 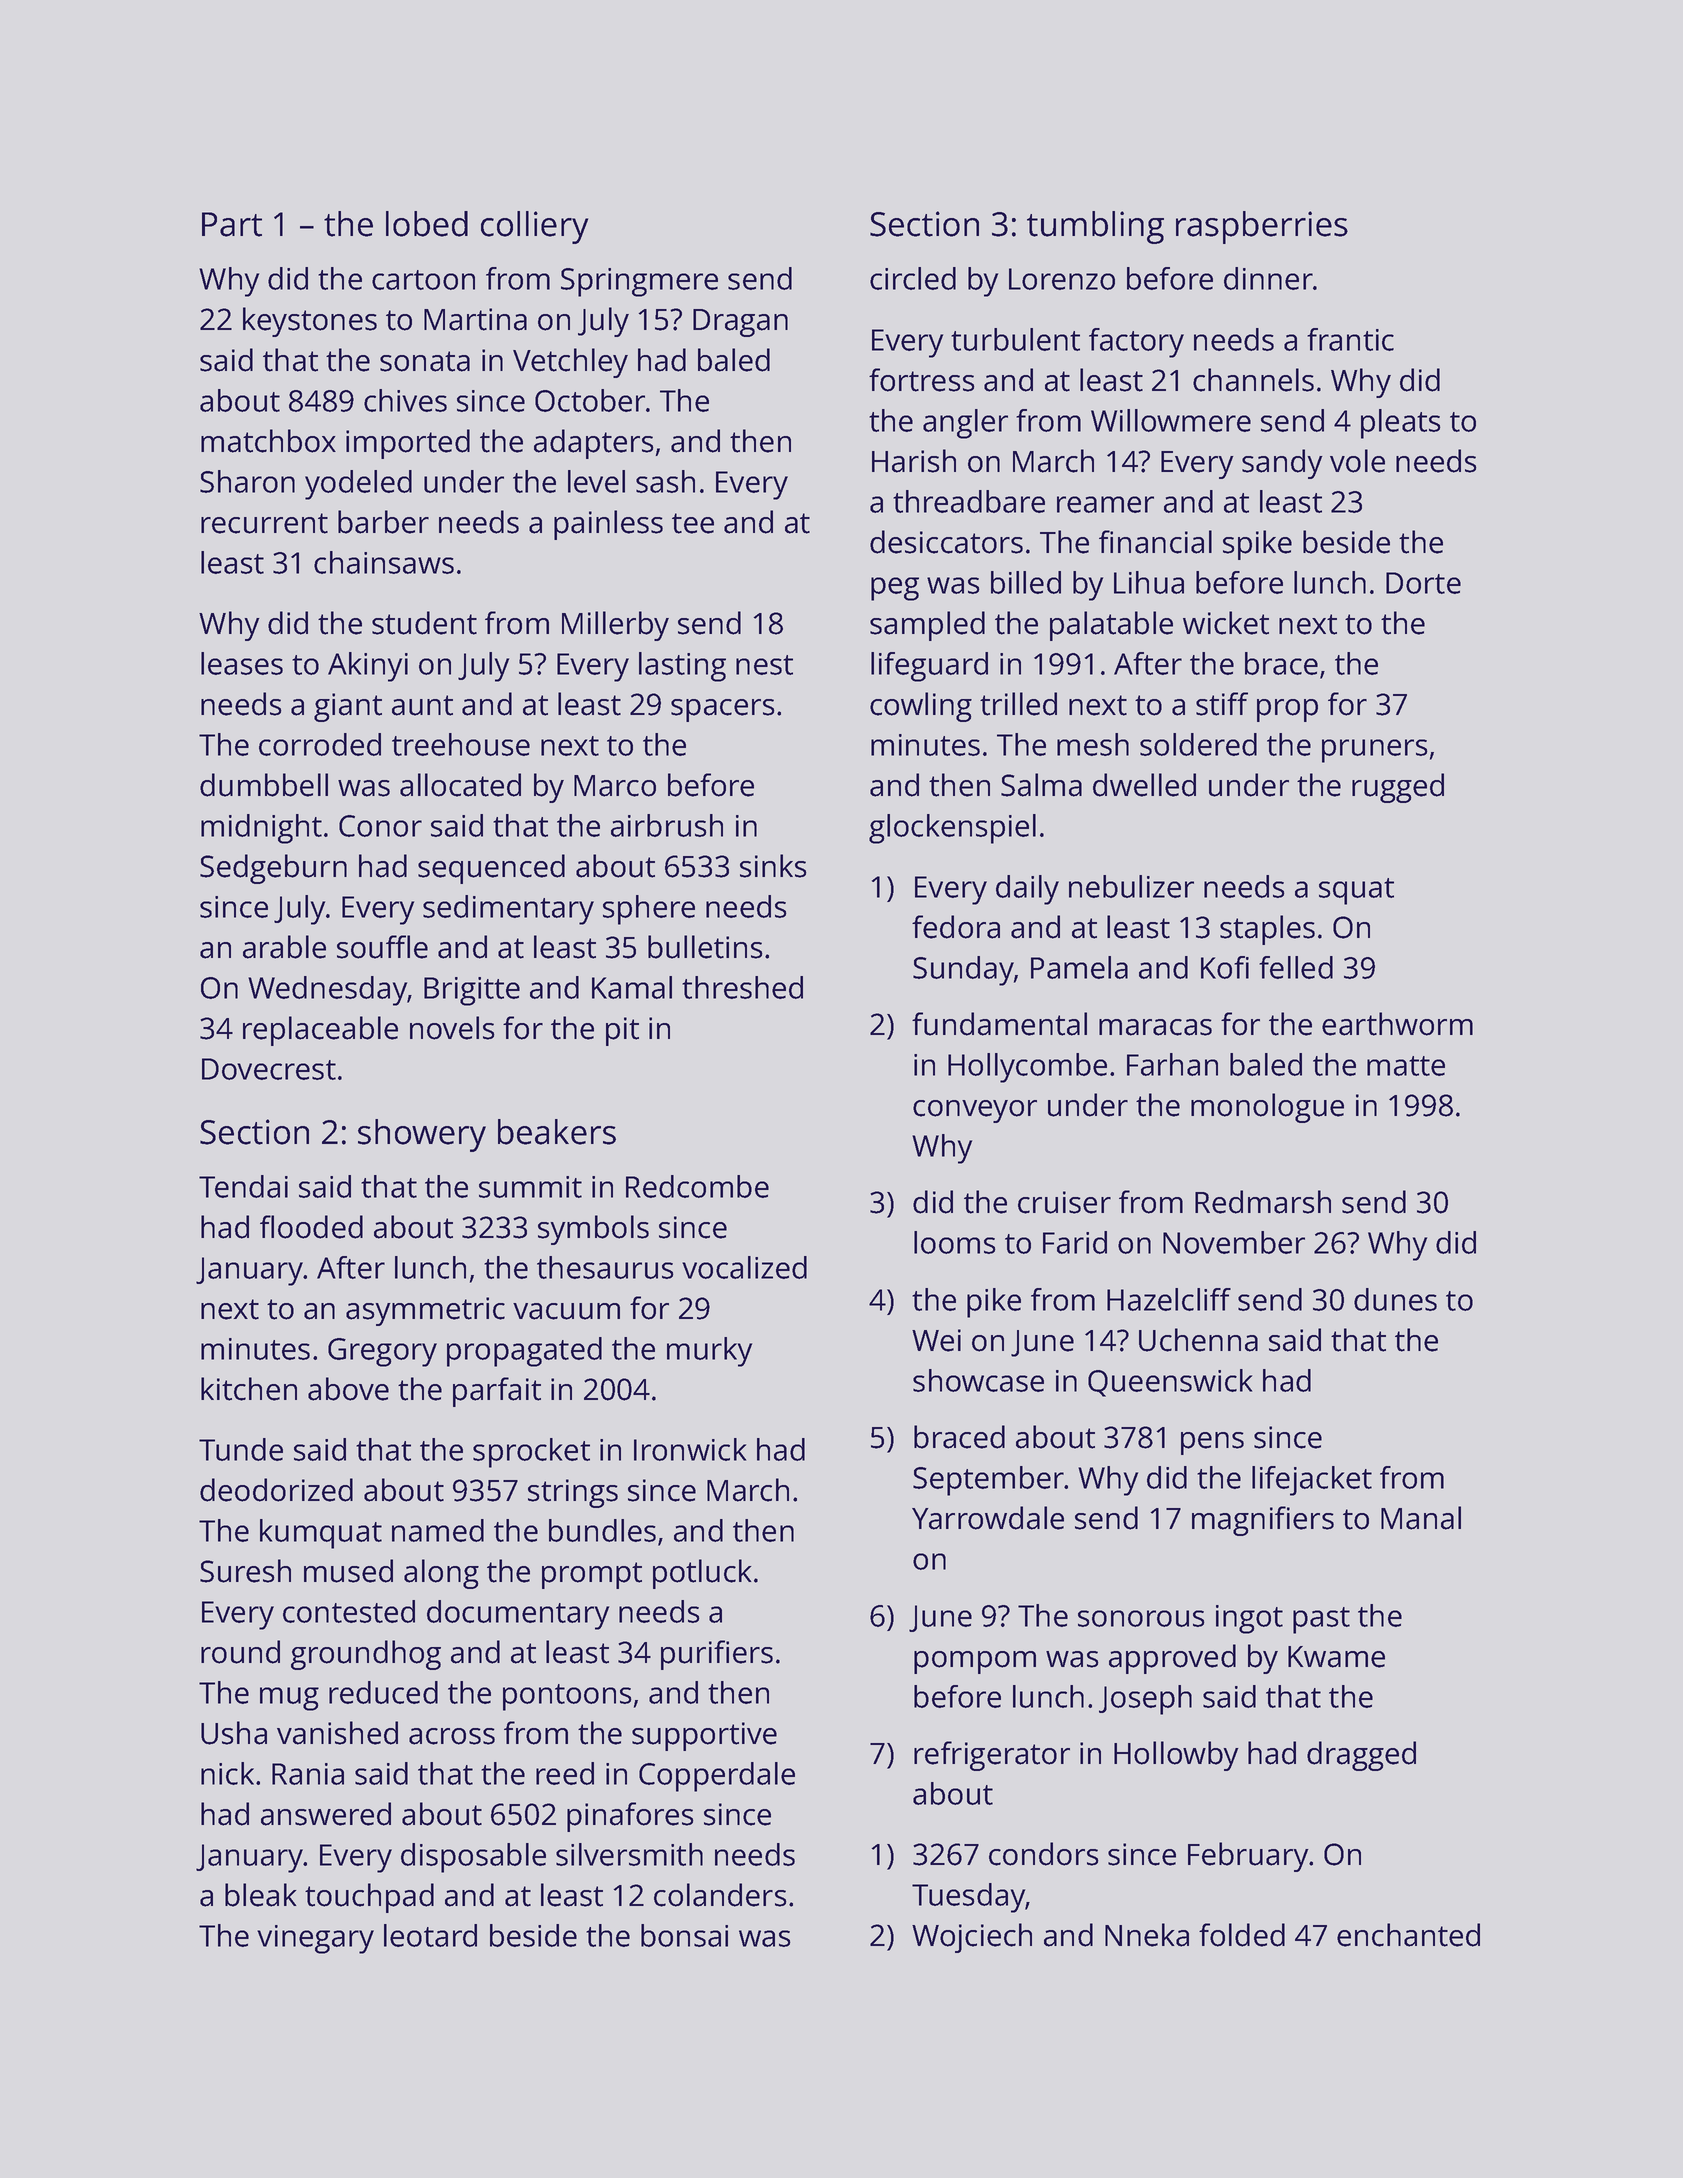 I want to click on frantic, so click(x=1350, y=339).
